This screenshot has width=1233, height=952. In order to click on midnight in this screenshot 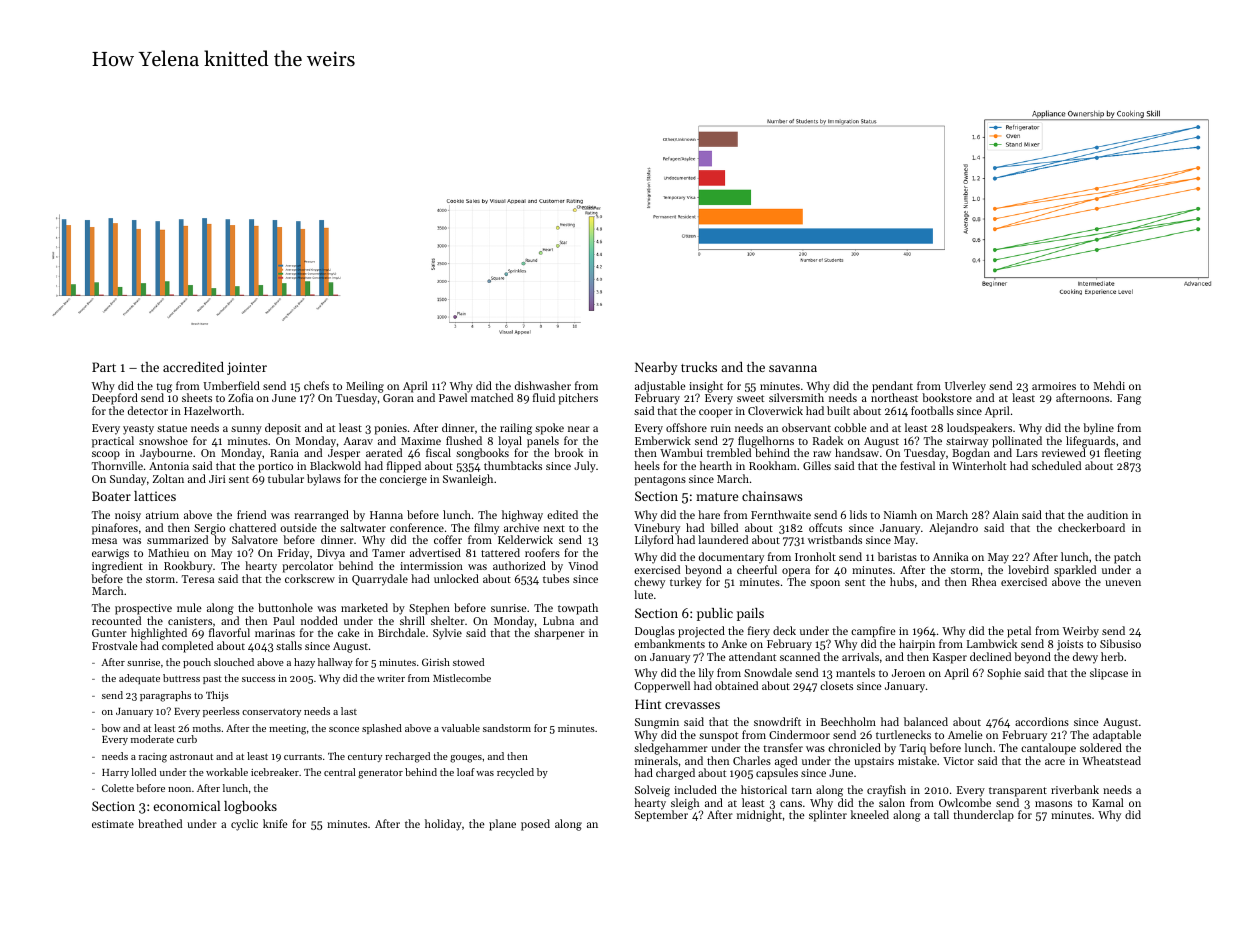, I will do `click(759, 816)`.
